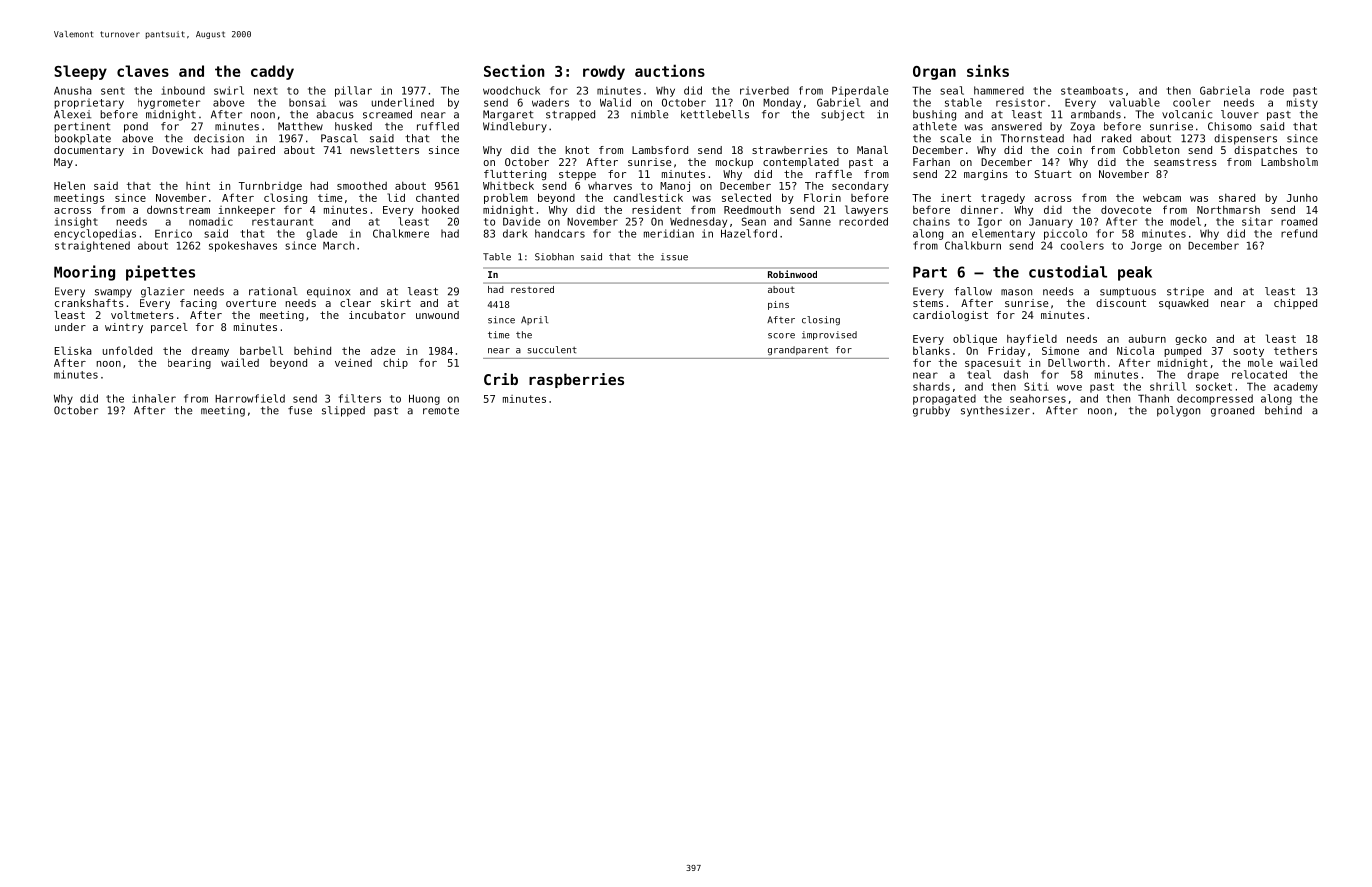 Image resolution: width=1372 pixels, height=887 pixels. I want to click on louver, so click(1240, 114).
